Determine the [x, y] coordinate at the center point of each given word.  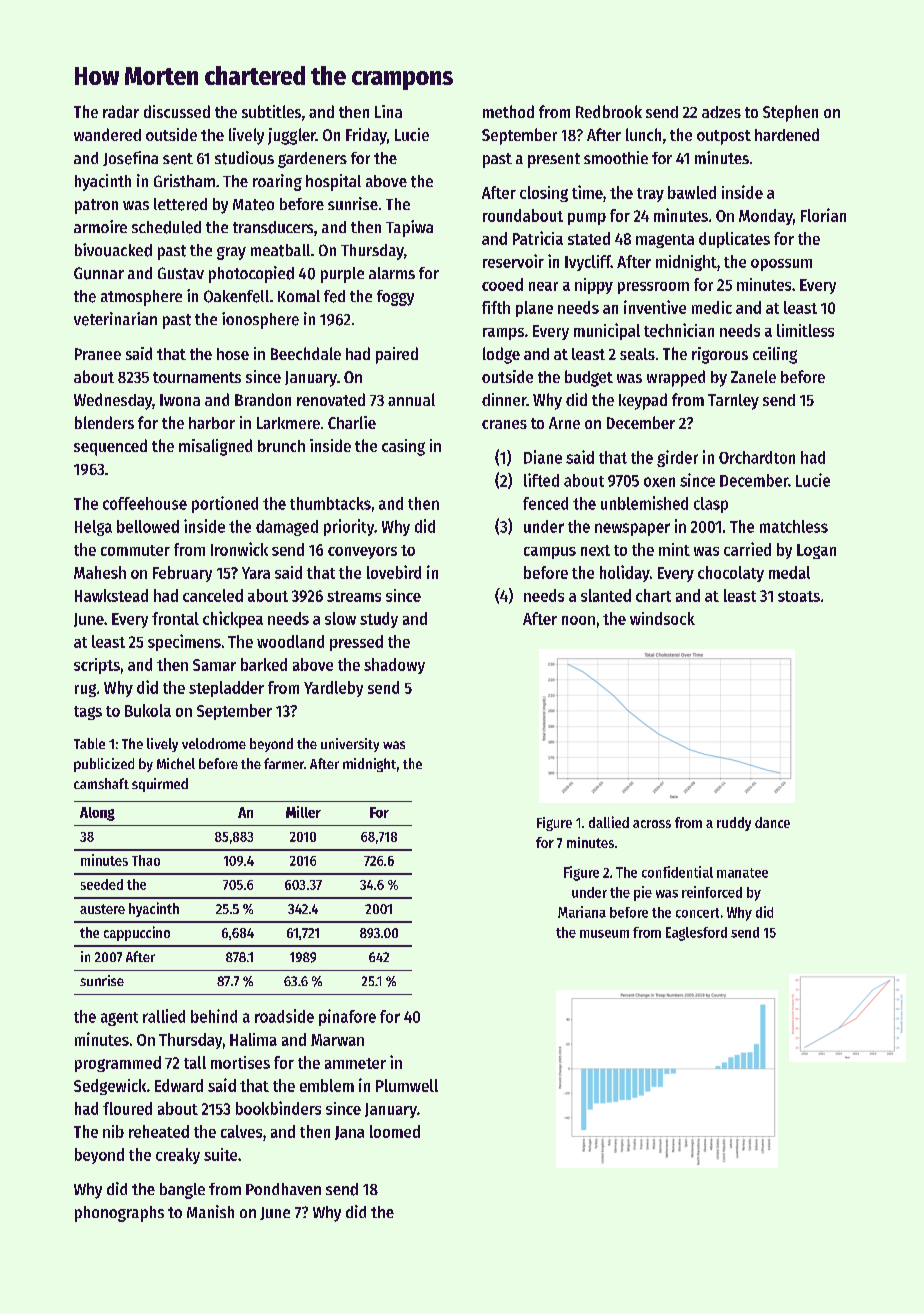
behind [214, 1016]
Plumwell [407, 1085]
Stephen [790, 113]
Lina [388, 111]
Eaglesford [696, 934]
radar [121, 111]
